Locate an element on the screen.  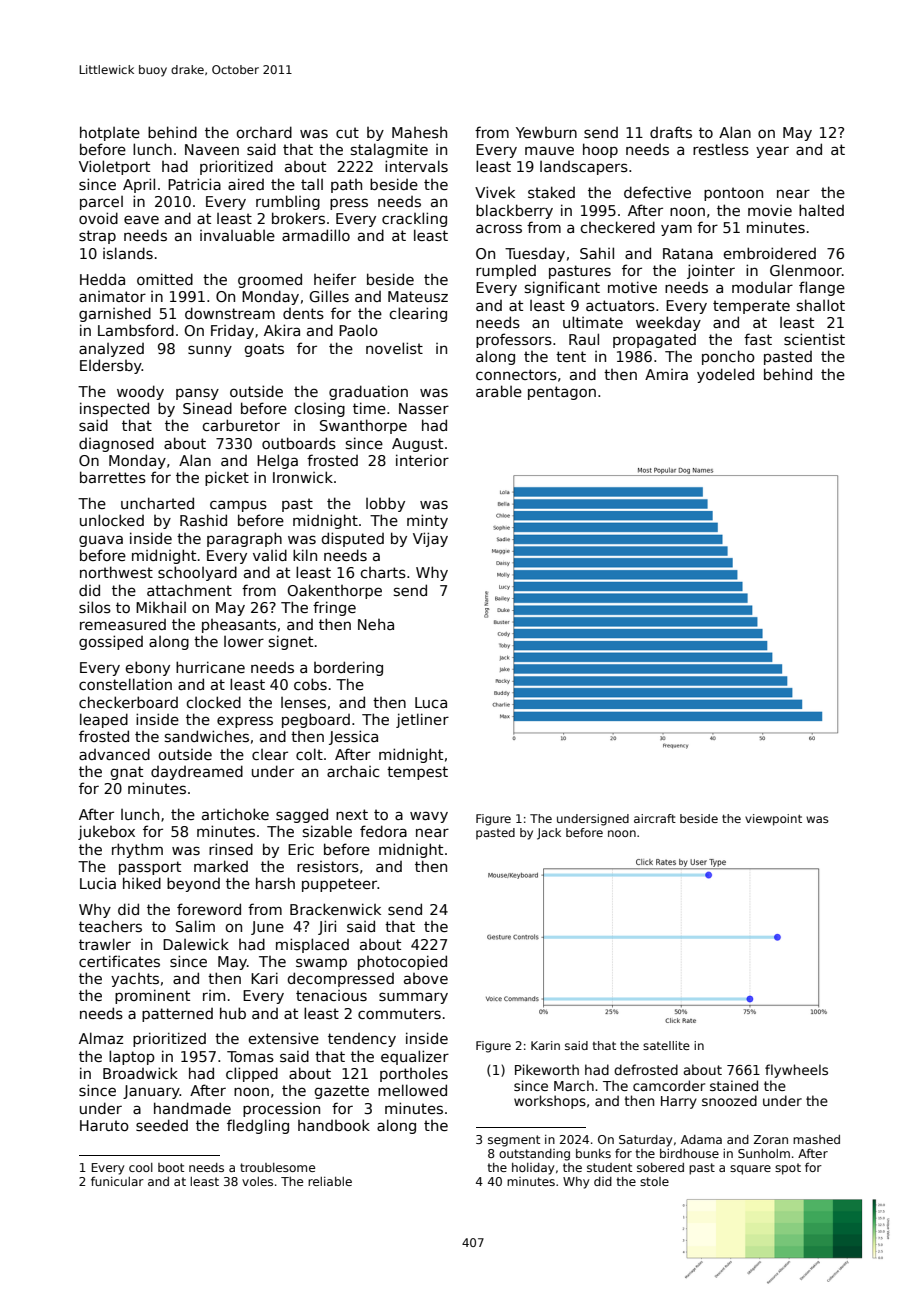
scientist is located at coordinates (814, 339).
